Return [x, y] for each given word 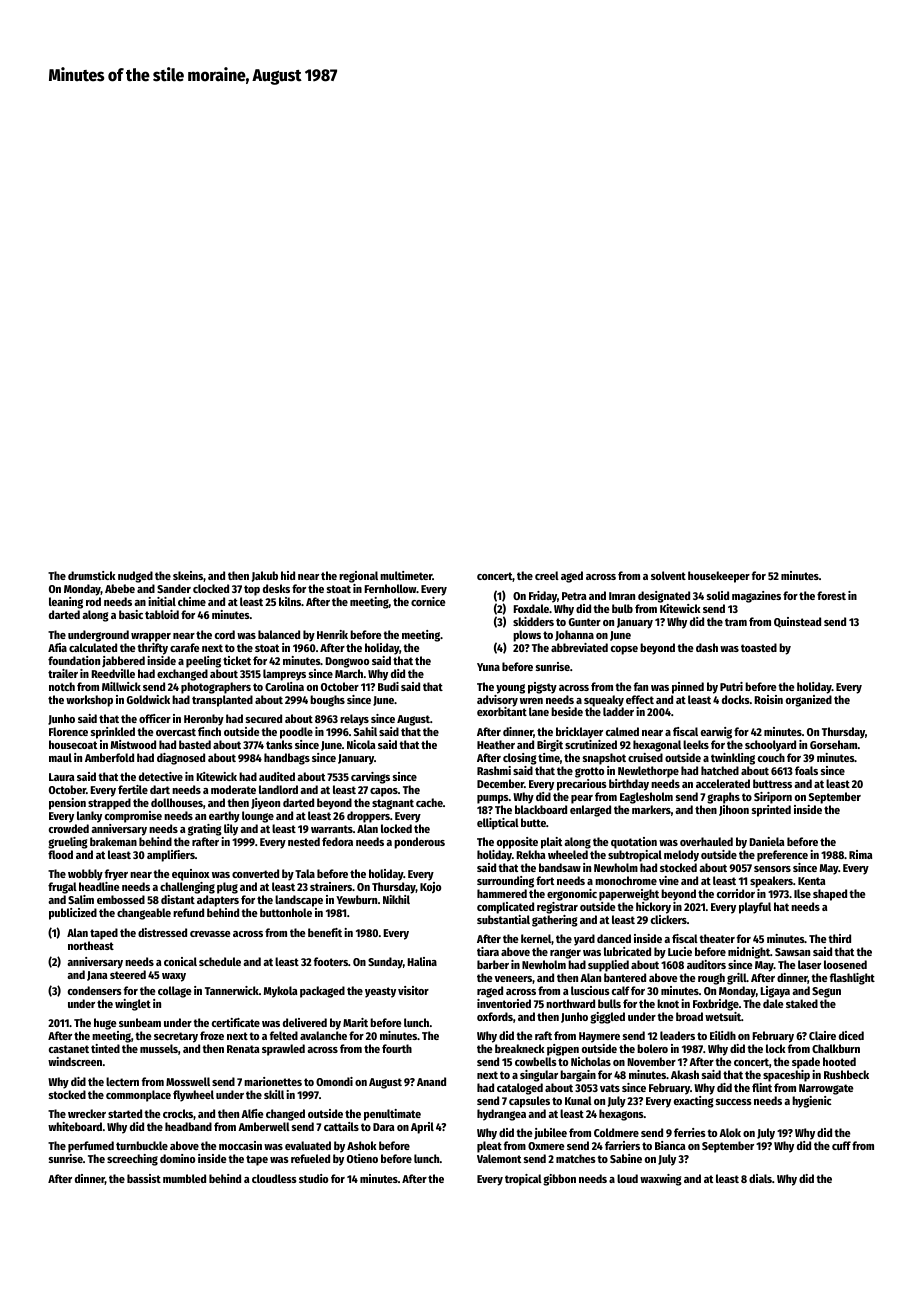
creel [547, 575]
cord [225, 634]
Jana [97, 976]
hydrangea [501, 1115]
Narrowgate [826, 1089]
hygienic [811, 1102]
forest [831, 595]
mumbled [184, 1178]
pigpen [563, 1050]
